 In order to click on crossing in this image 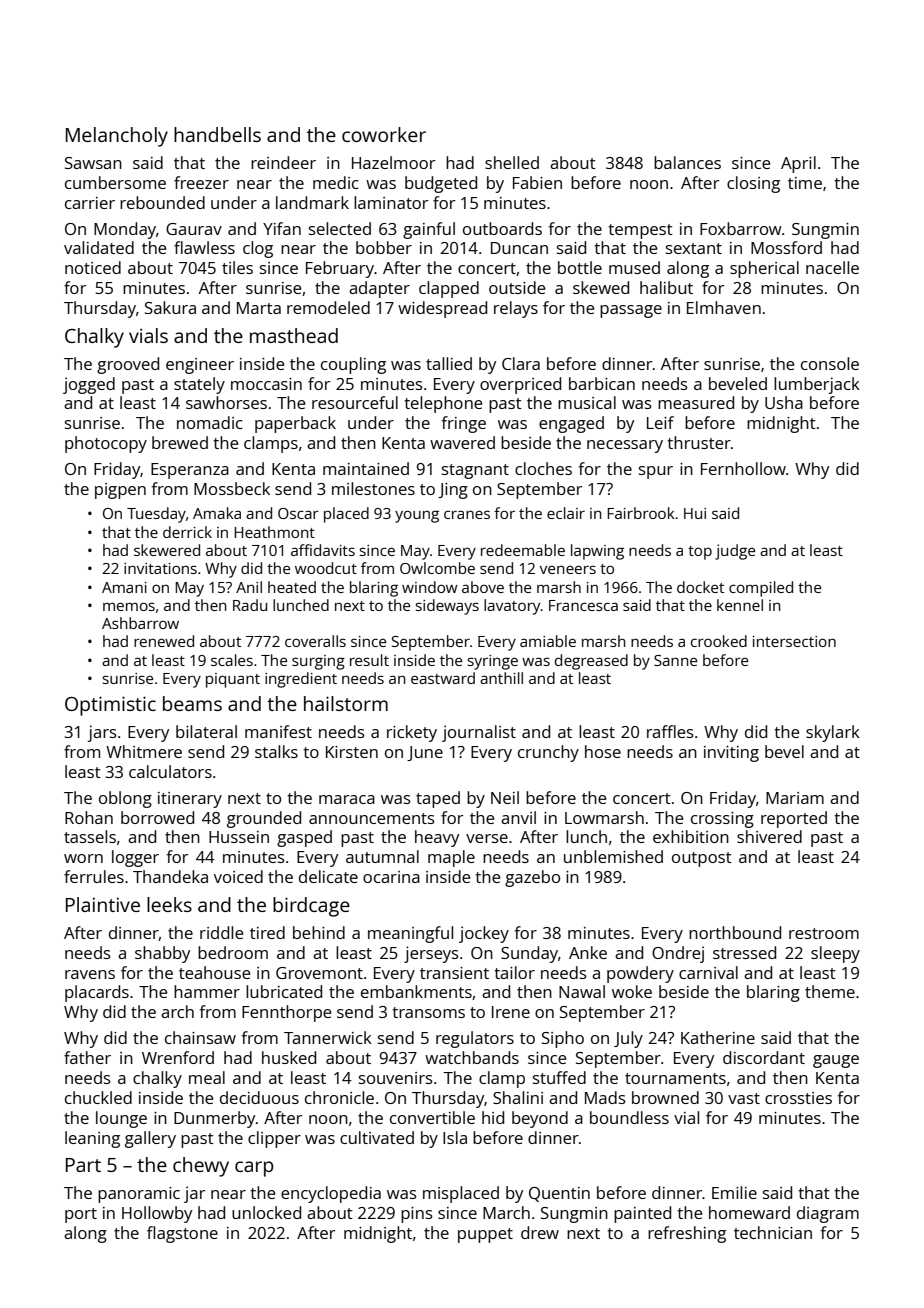, I will do `click(722, 820)`.
